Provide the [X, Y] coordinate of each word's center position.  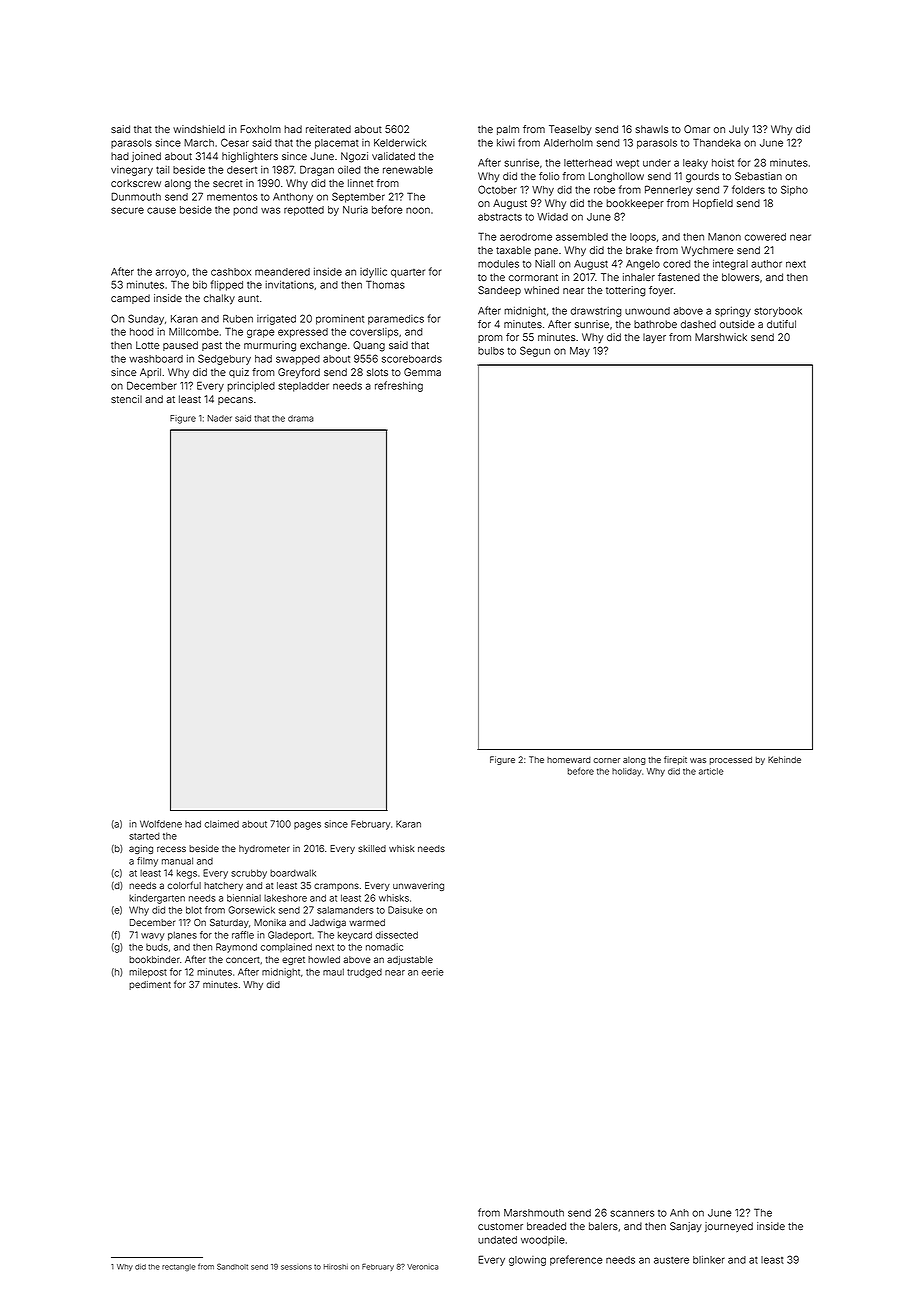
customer [500, 1226]
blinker [709, 1260]
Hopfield [713, 204]
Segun [535, 351]
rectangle [179, 1267]
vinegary [132, 171]
